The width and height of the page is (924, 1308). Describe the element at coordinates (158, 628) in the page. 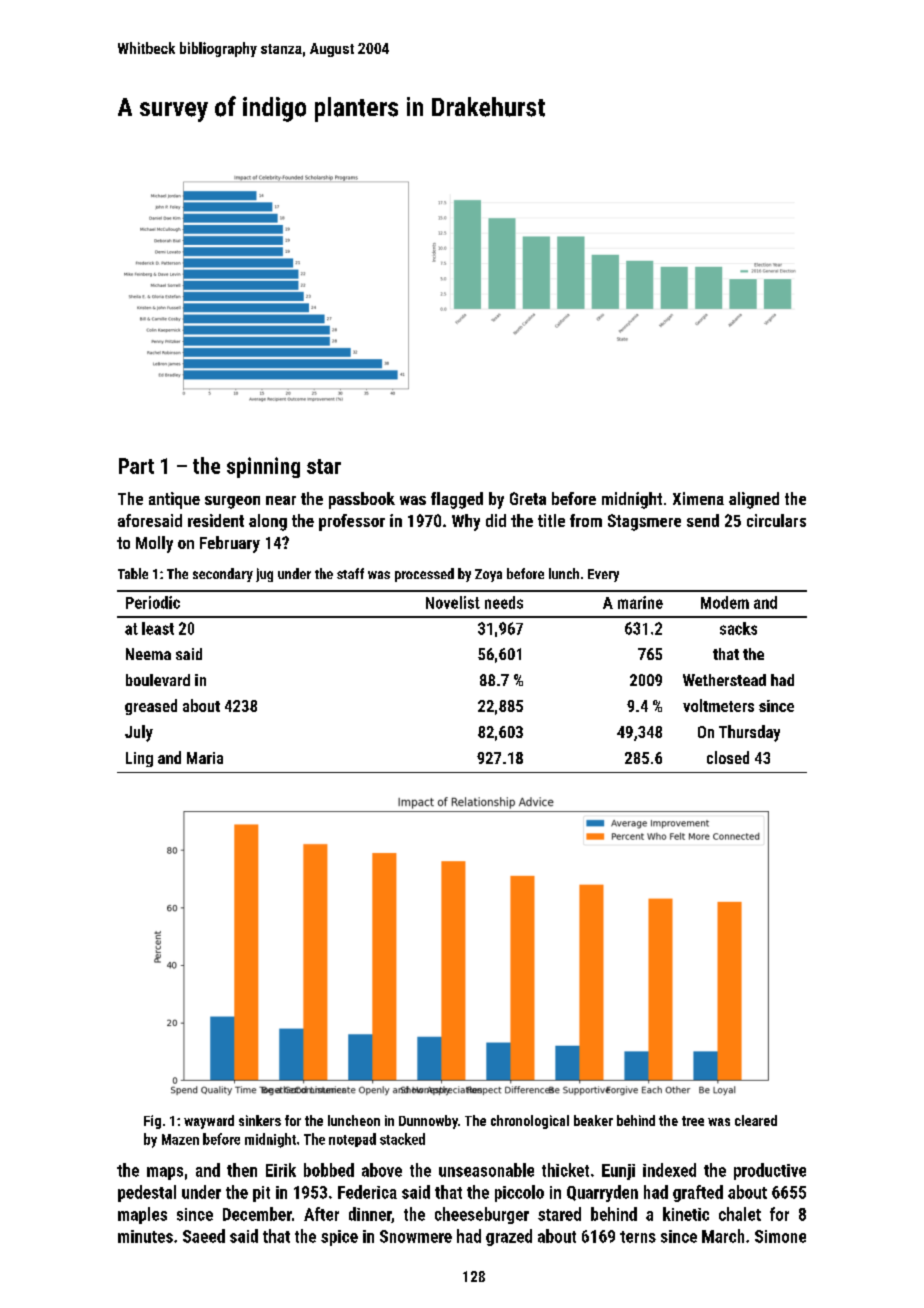

I see `least` at that location.
